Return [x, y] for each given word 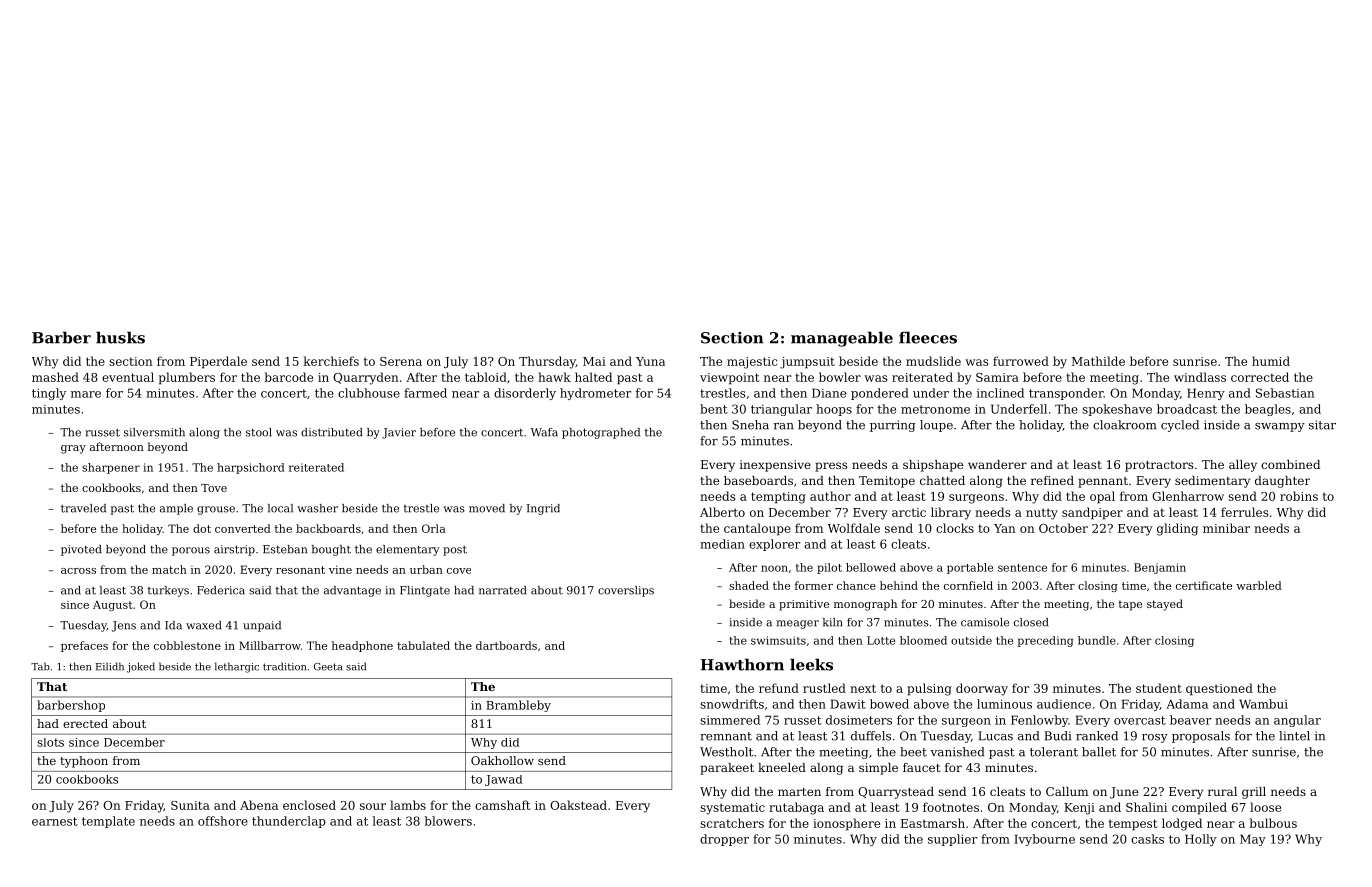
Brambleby [518, 706]
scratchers [732, 823]
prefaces [84, 646]
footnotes [951, 807]
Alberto [722, 512]
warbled [1259, 585]
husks [120, 337]
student [1159, 688]
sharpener [111, 468]
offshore [223, 821]
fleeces [928, 337]
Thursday [547, 362]
